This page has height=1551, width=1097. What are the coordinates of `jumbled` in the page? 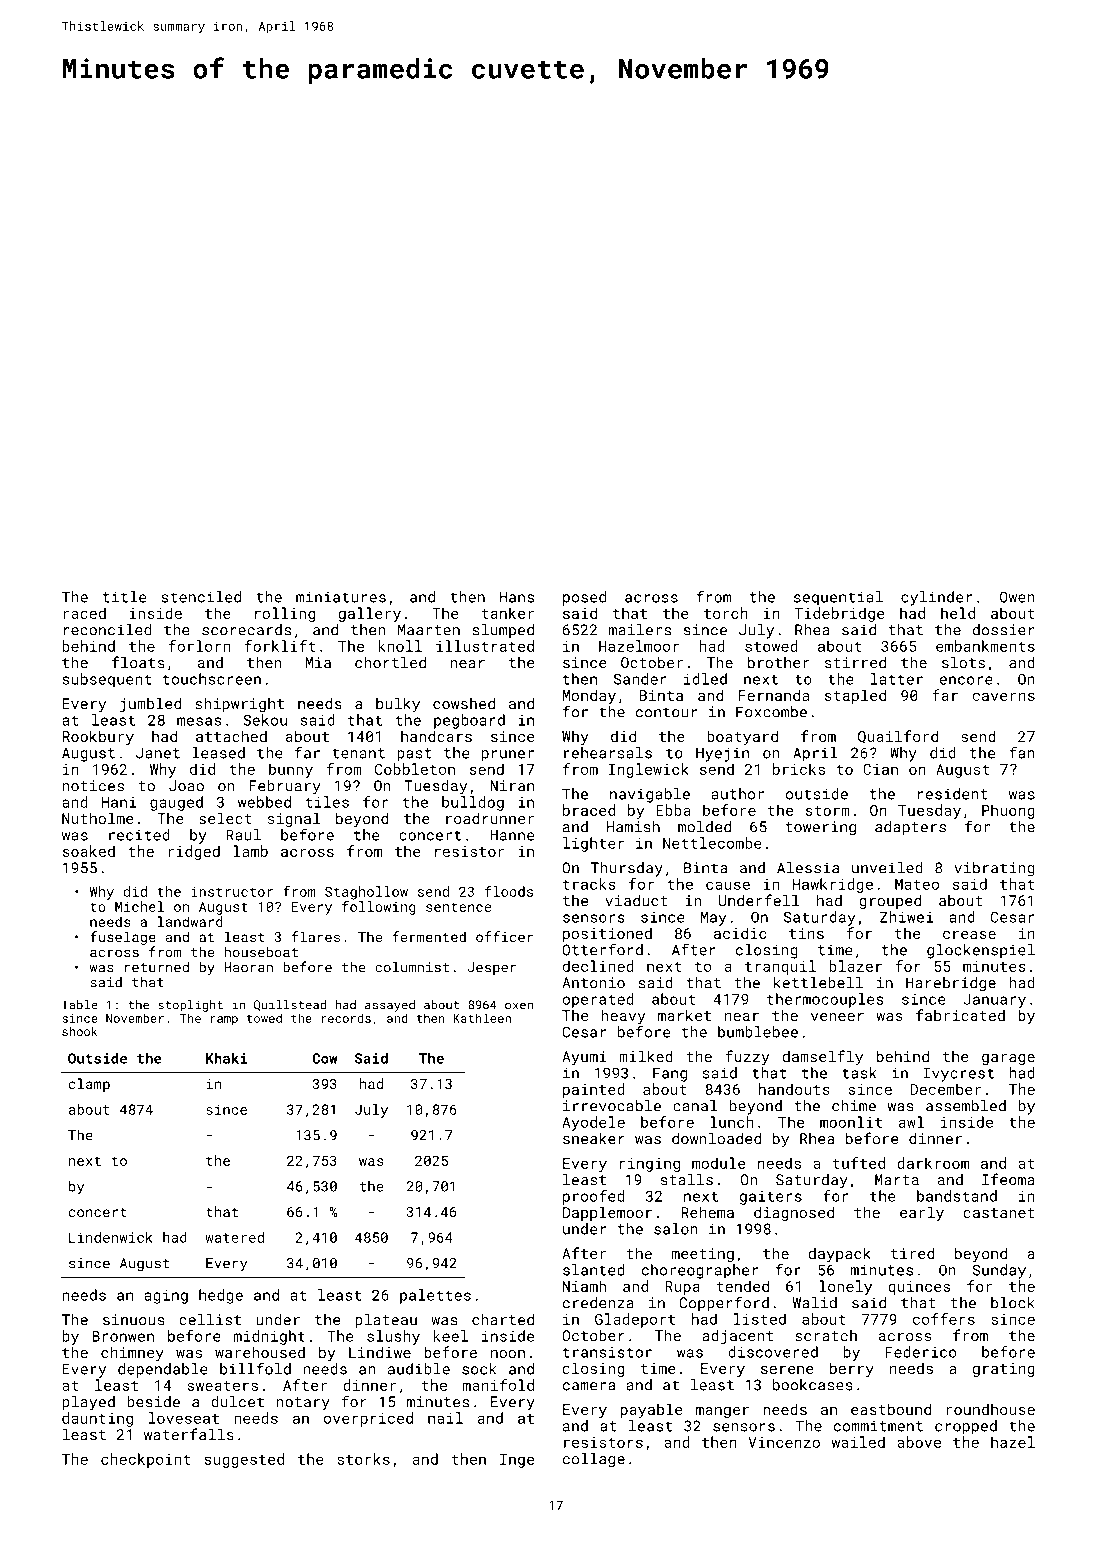 It's located at (150, 705).
